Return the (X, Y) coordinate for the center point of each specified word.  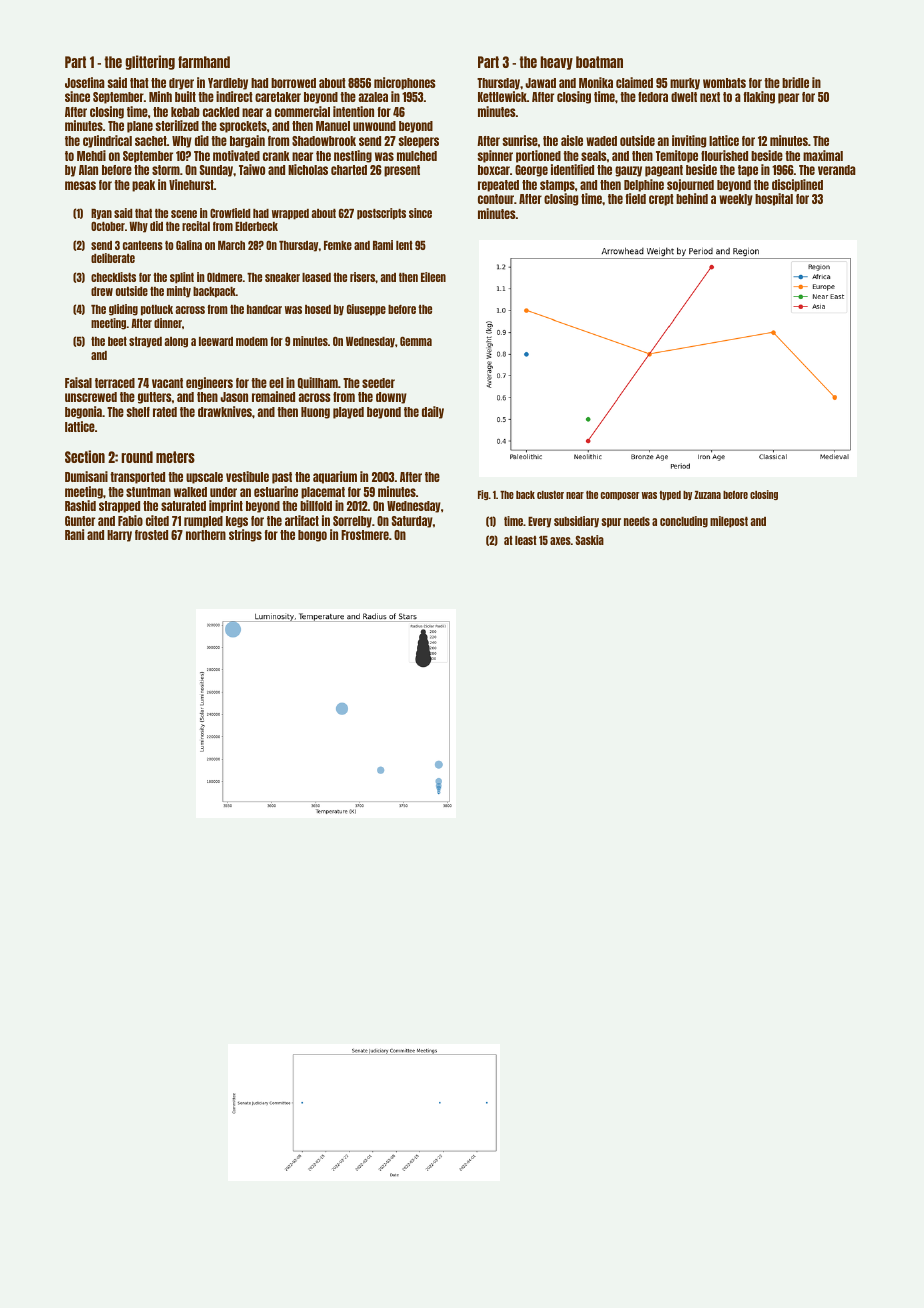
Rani (74, 534)
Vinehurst (191, 184)
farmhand (204, 62)
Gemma (416, 341)
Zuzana (707, 495)
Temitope (677, 156)
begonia (83, 412)
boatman (599, 62)
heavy (556, 63)
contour (496, 199)
